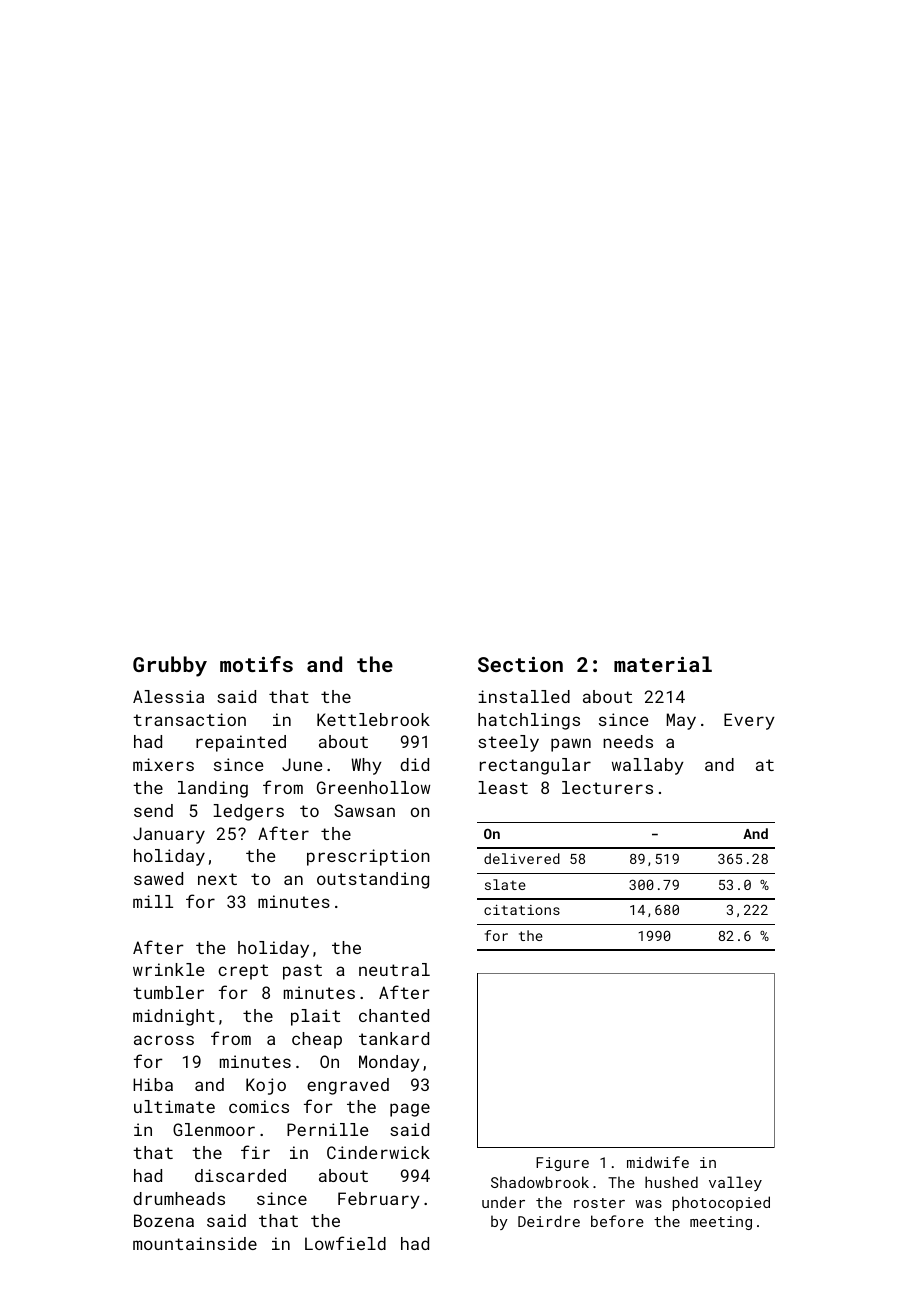  What do you see at coordinates (522, 910) in the screenshot?
I see `citations` at bounding box center [522, 910].
